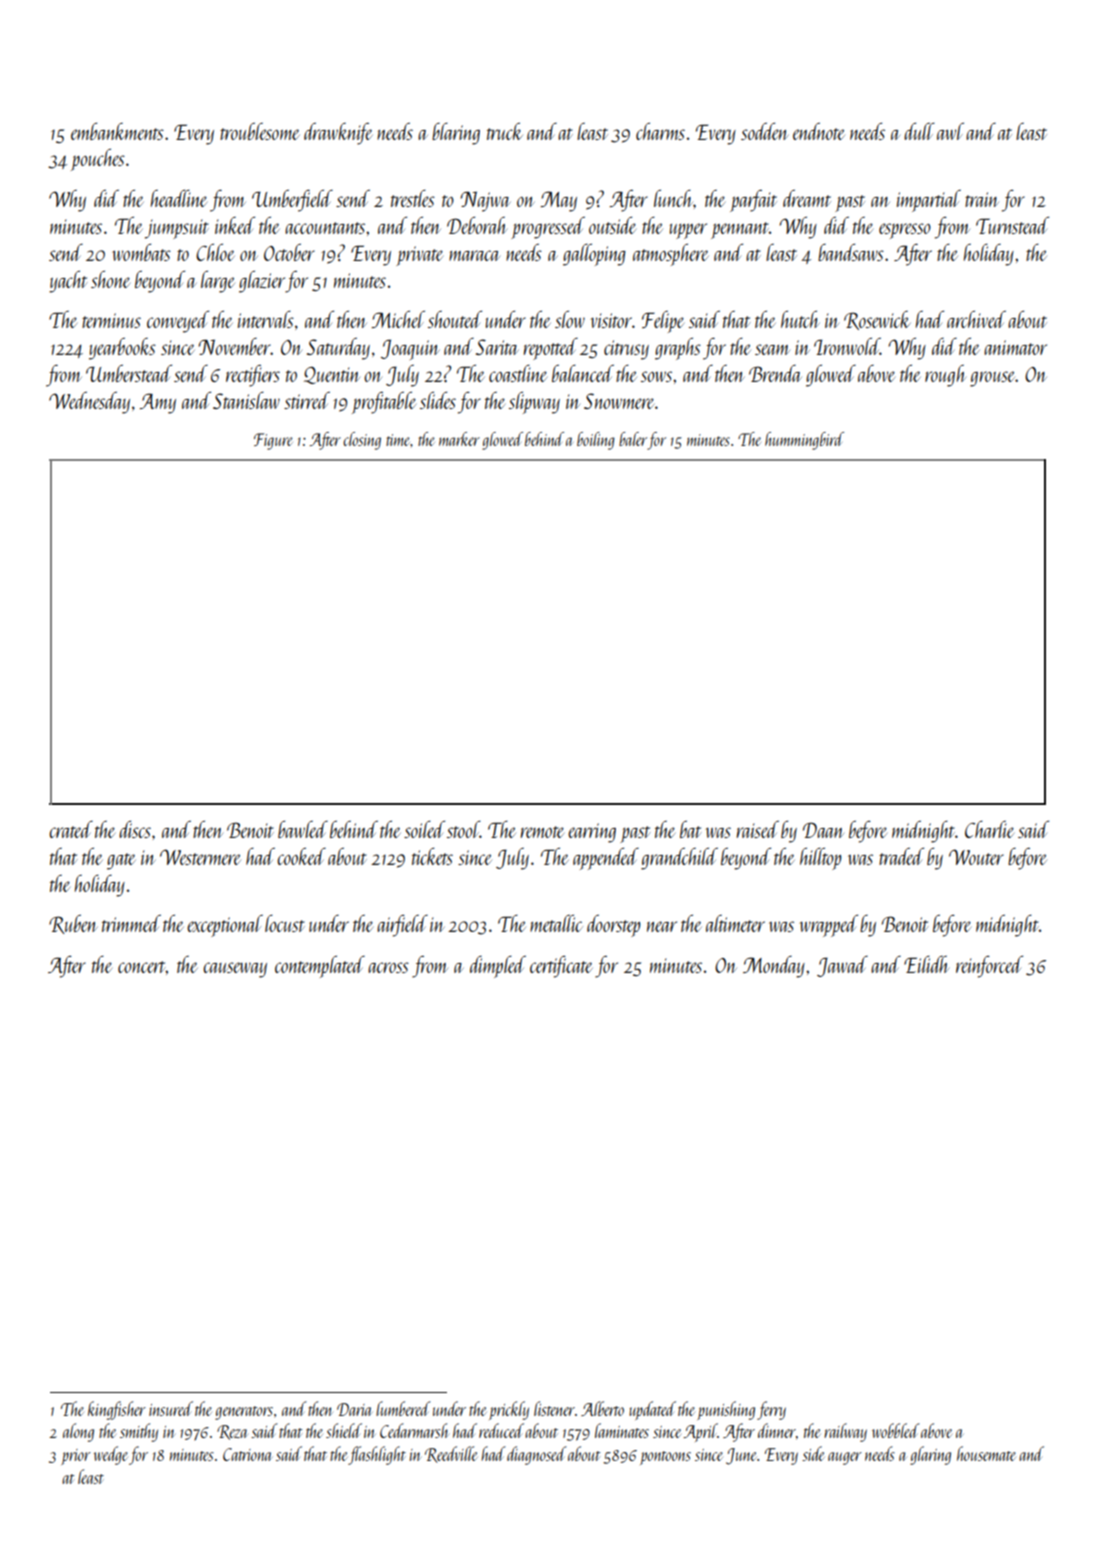 Image resolution: width=1096 pixels, height=1550 pixels. I want to click on embankments, so click(117, 131).
